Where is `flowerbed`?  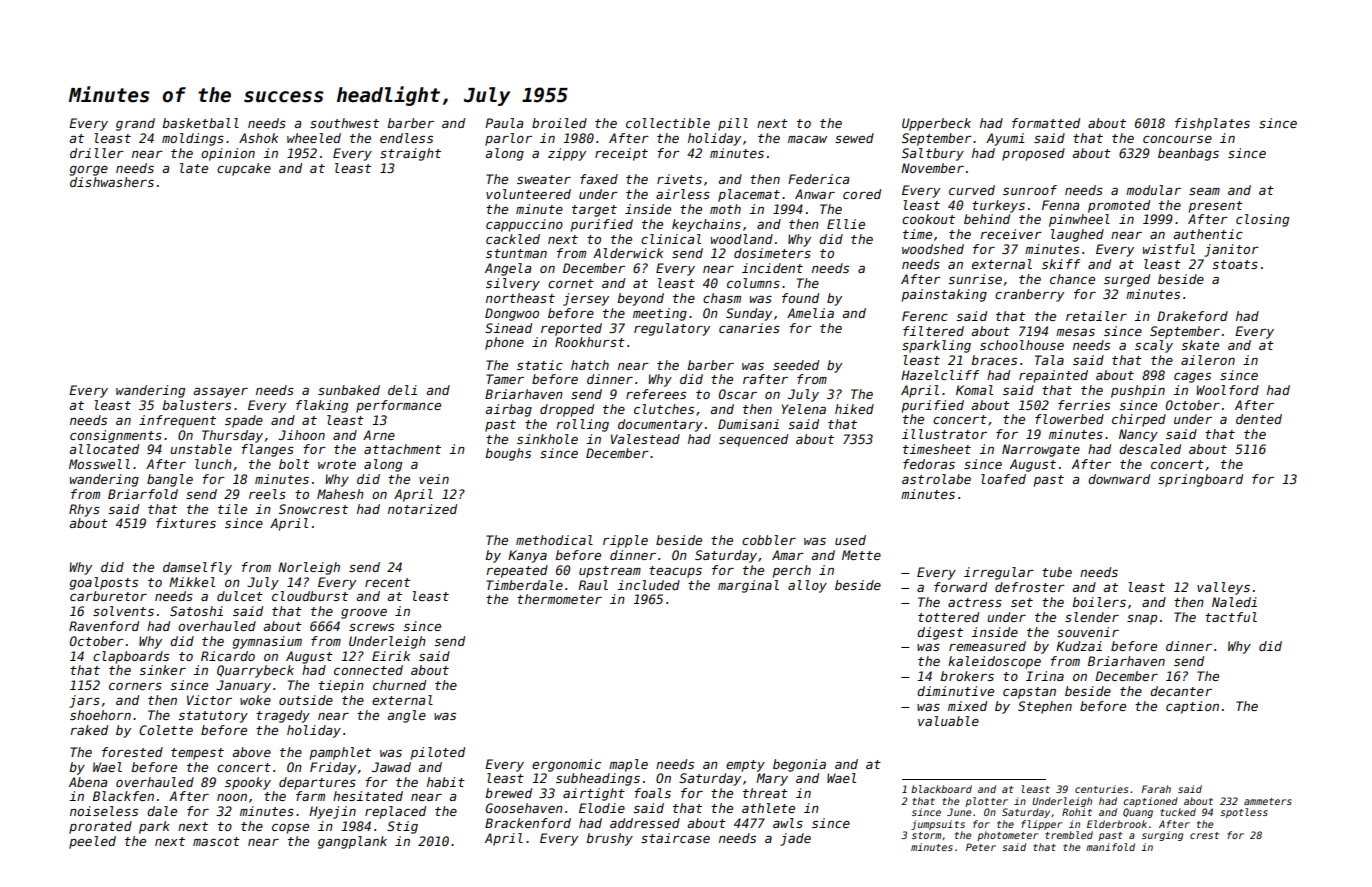
flowerbed is located at coordinates (1069, 419).
